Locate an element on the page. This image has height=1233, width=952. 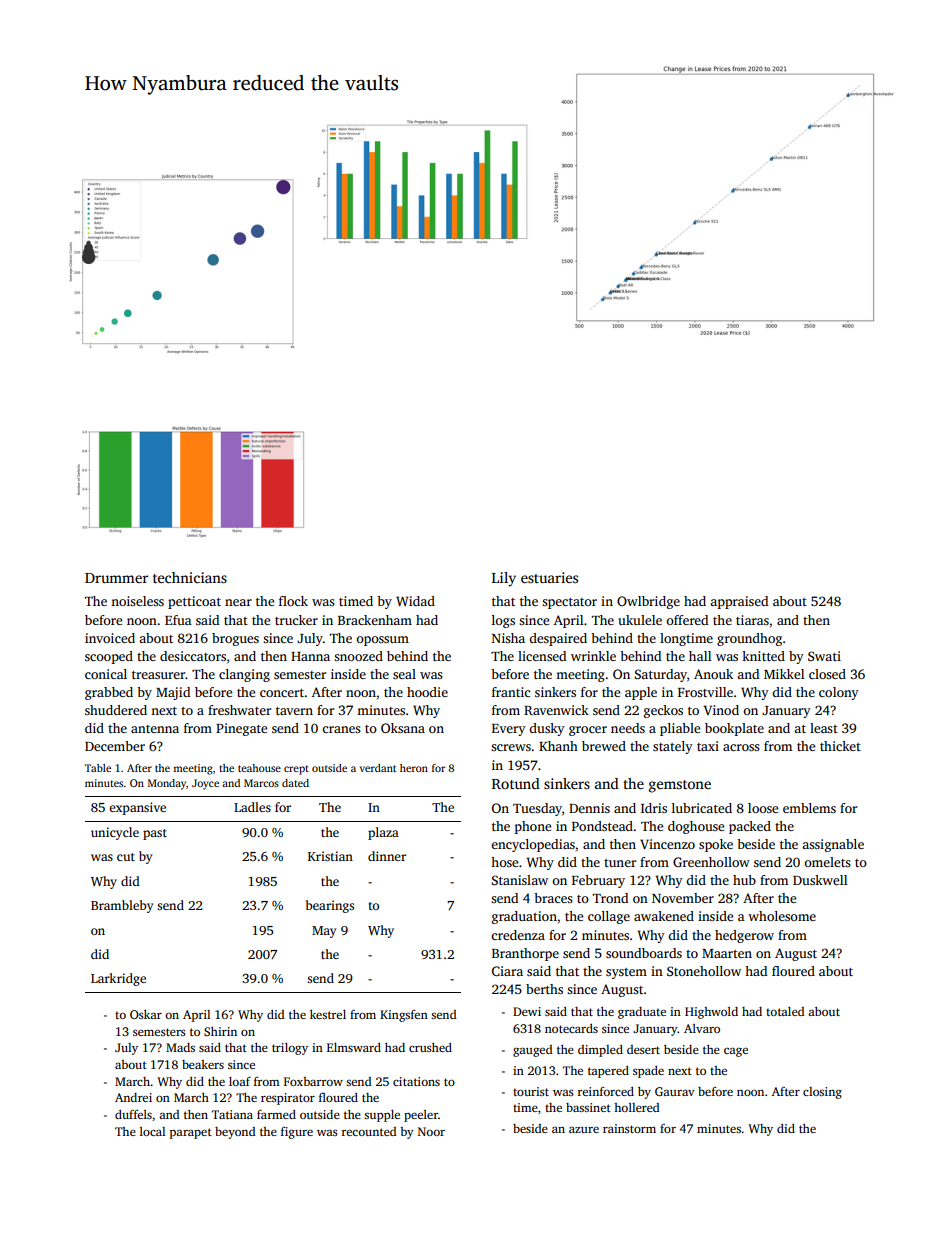
appraised is located at coordinates (739, 602).
